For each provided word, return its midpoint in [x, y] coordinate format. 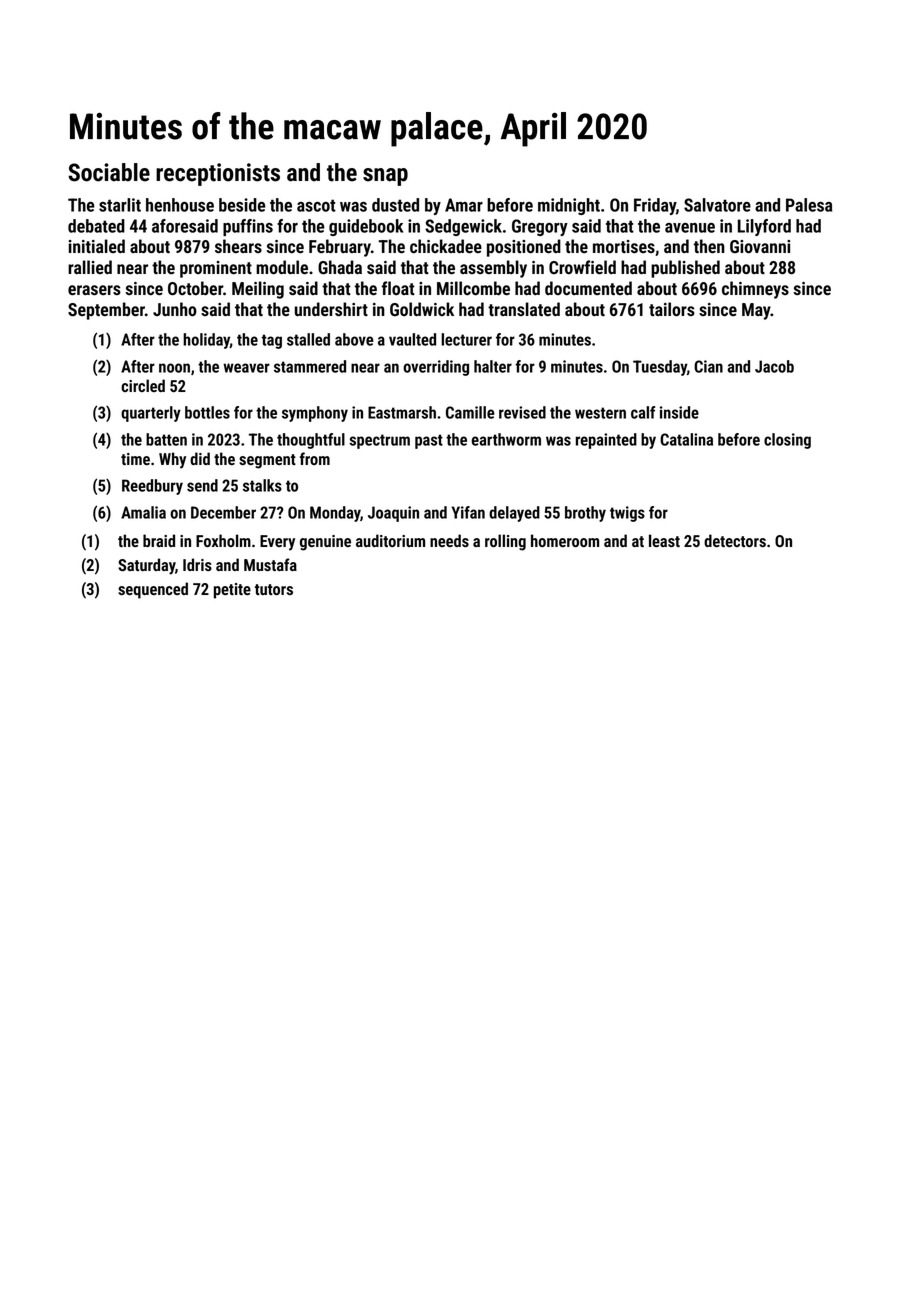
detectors [735, 540]
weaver [246, 368]
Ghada [340, 267]
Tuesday [660, 368]
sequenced [153, 590]
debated [96, 226]
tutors [274, 589]
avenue [690, 228]
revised [522, 412]
